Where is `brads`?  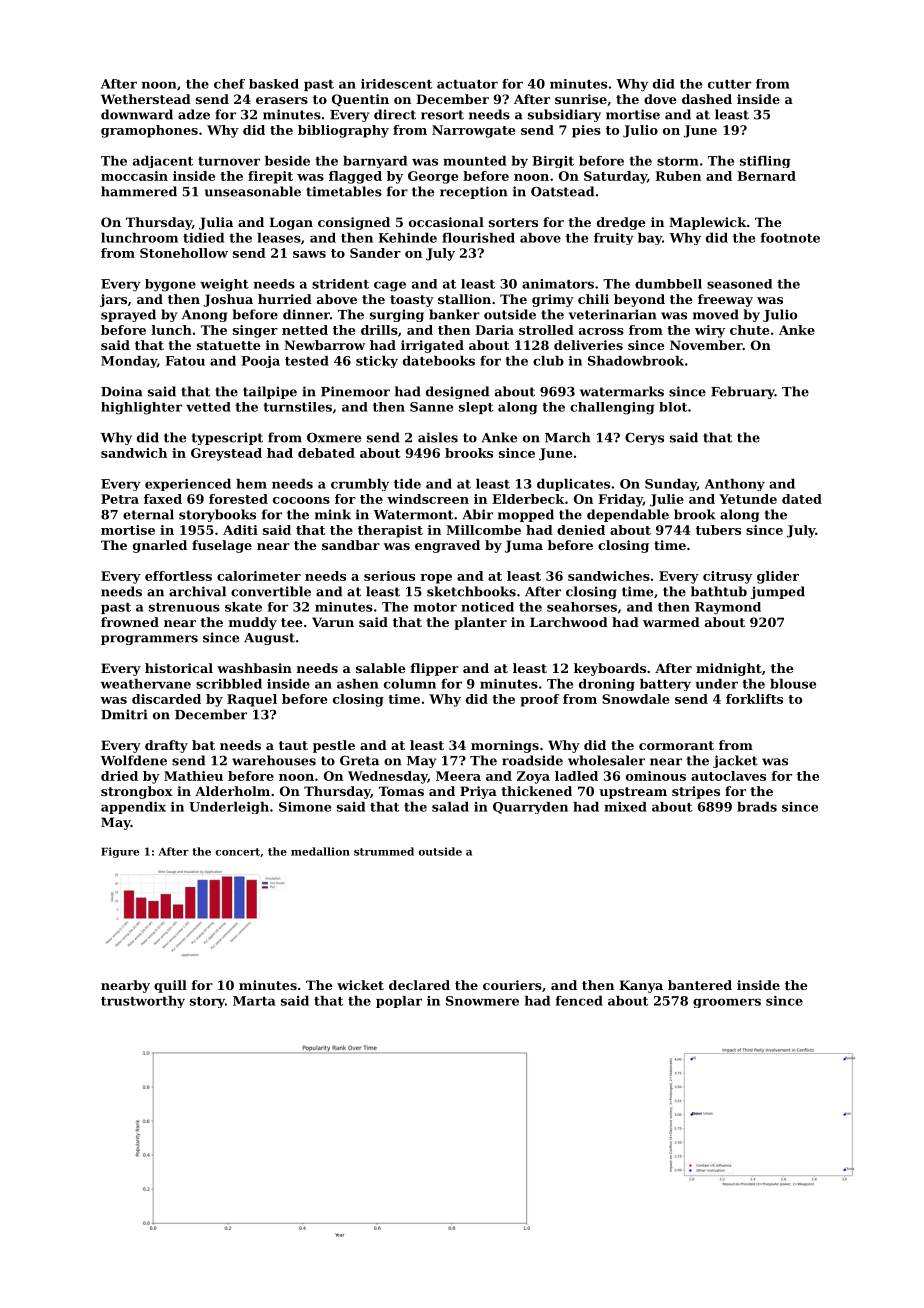
brads is located at coordinates (757, 807).
